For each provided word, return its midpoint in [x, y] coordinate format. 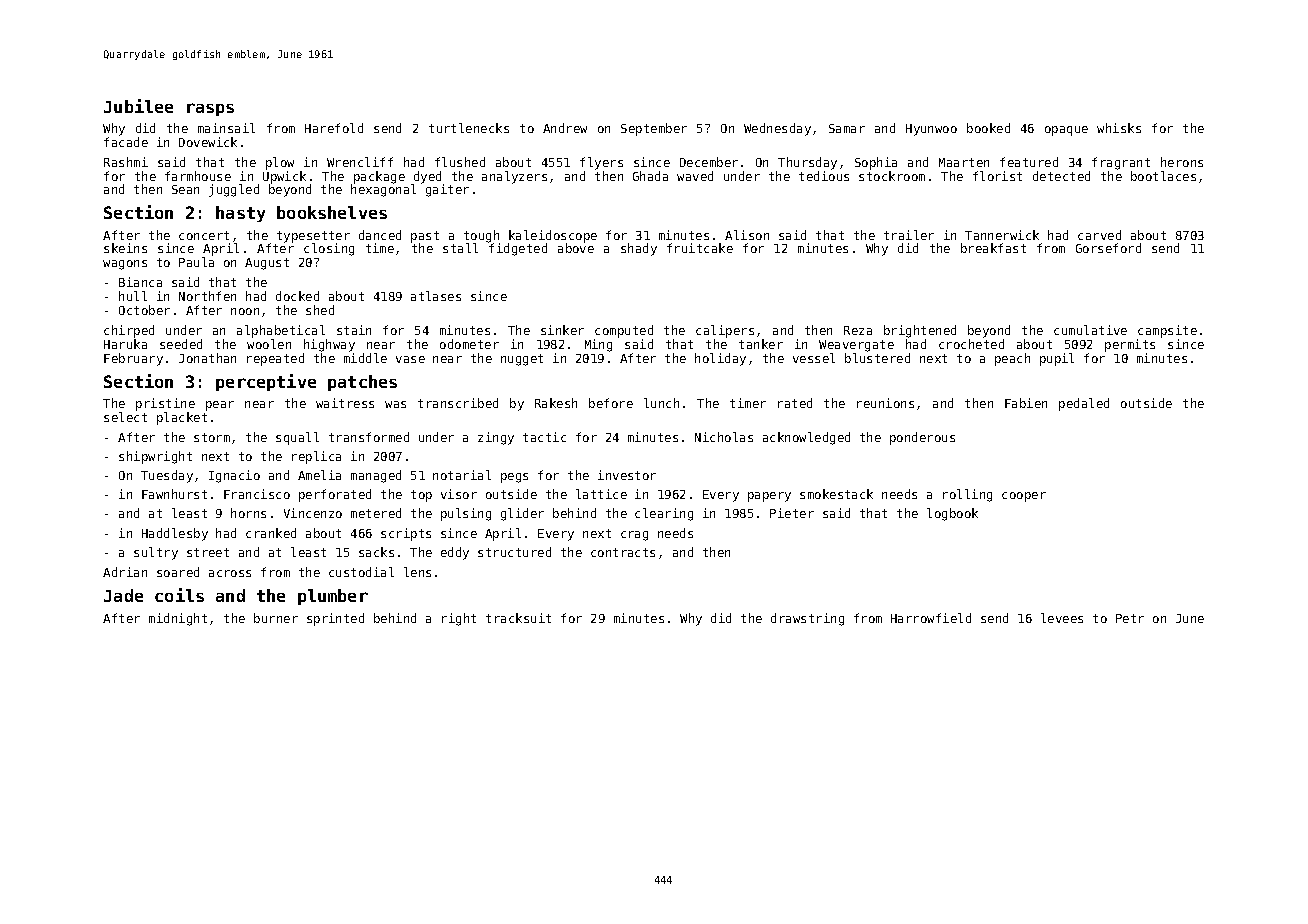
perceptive [266, 382]
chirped [129, 331]
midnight [178, 619]
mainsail [226, 128]
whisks [1119, 128]
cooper [1024, 497]
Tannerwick [1002, 235]
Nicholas [724, 437]
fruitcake [700, 248]
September [654, 129]
